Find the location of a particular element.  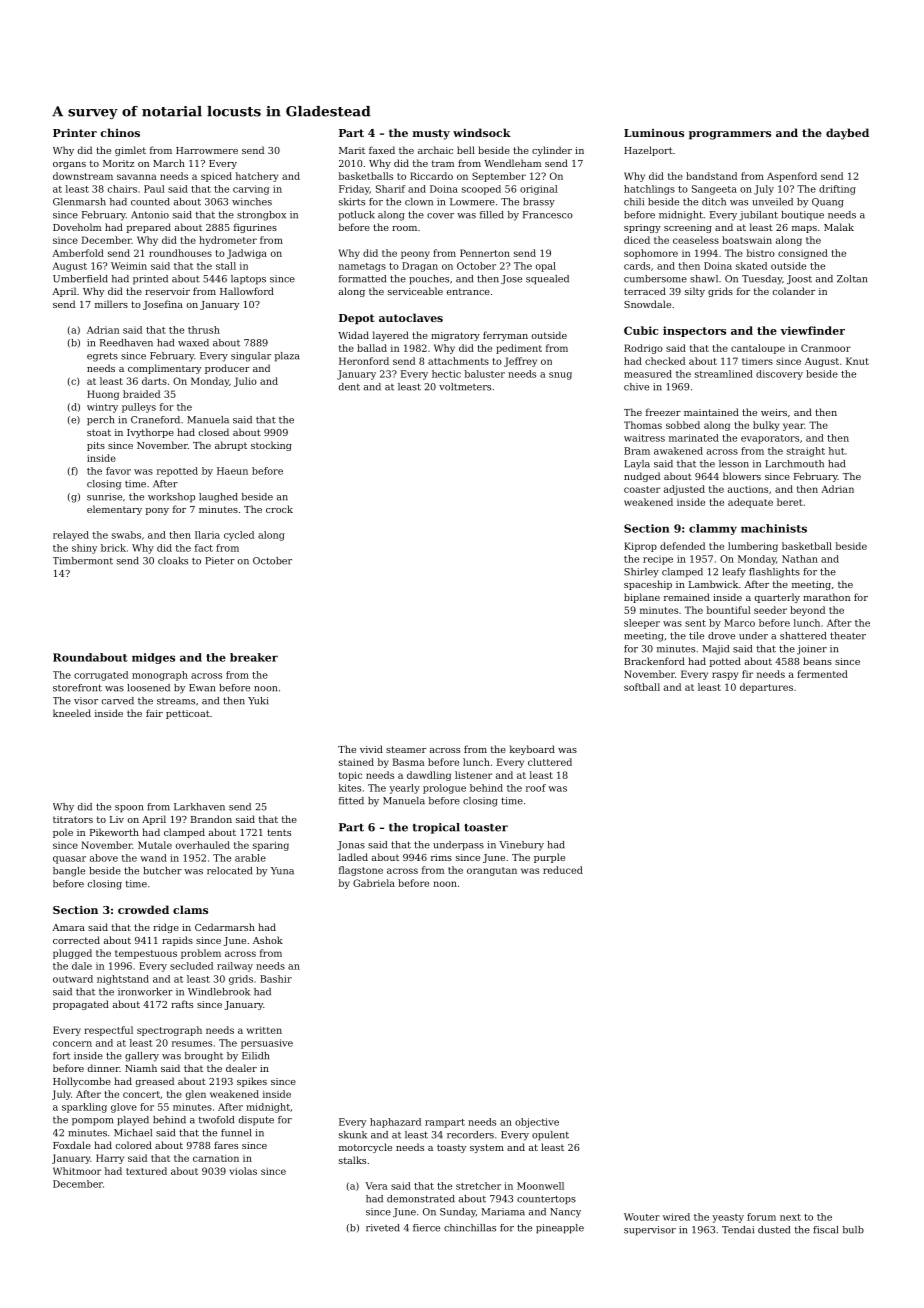

reduced is located at coordinates (563, 870).
